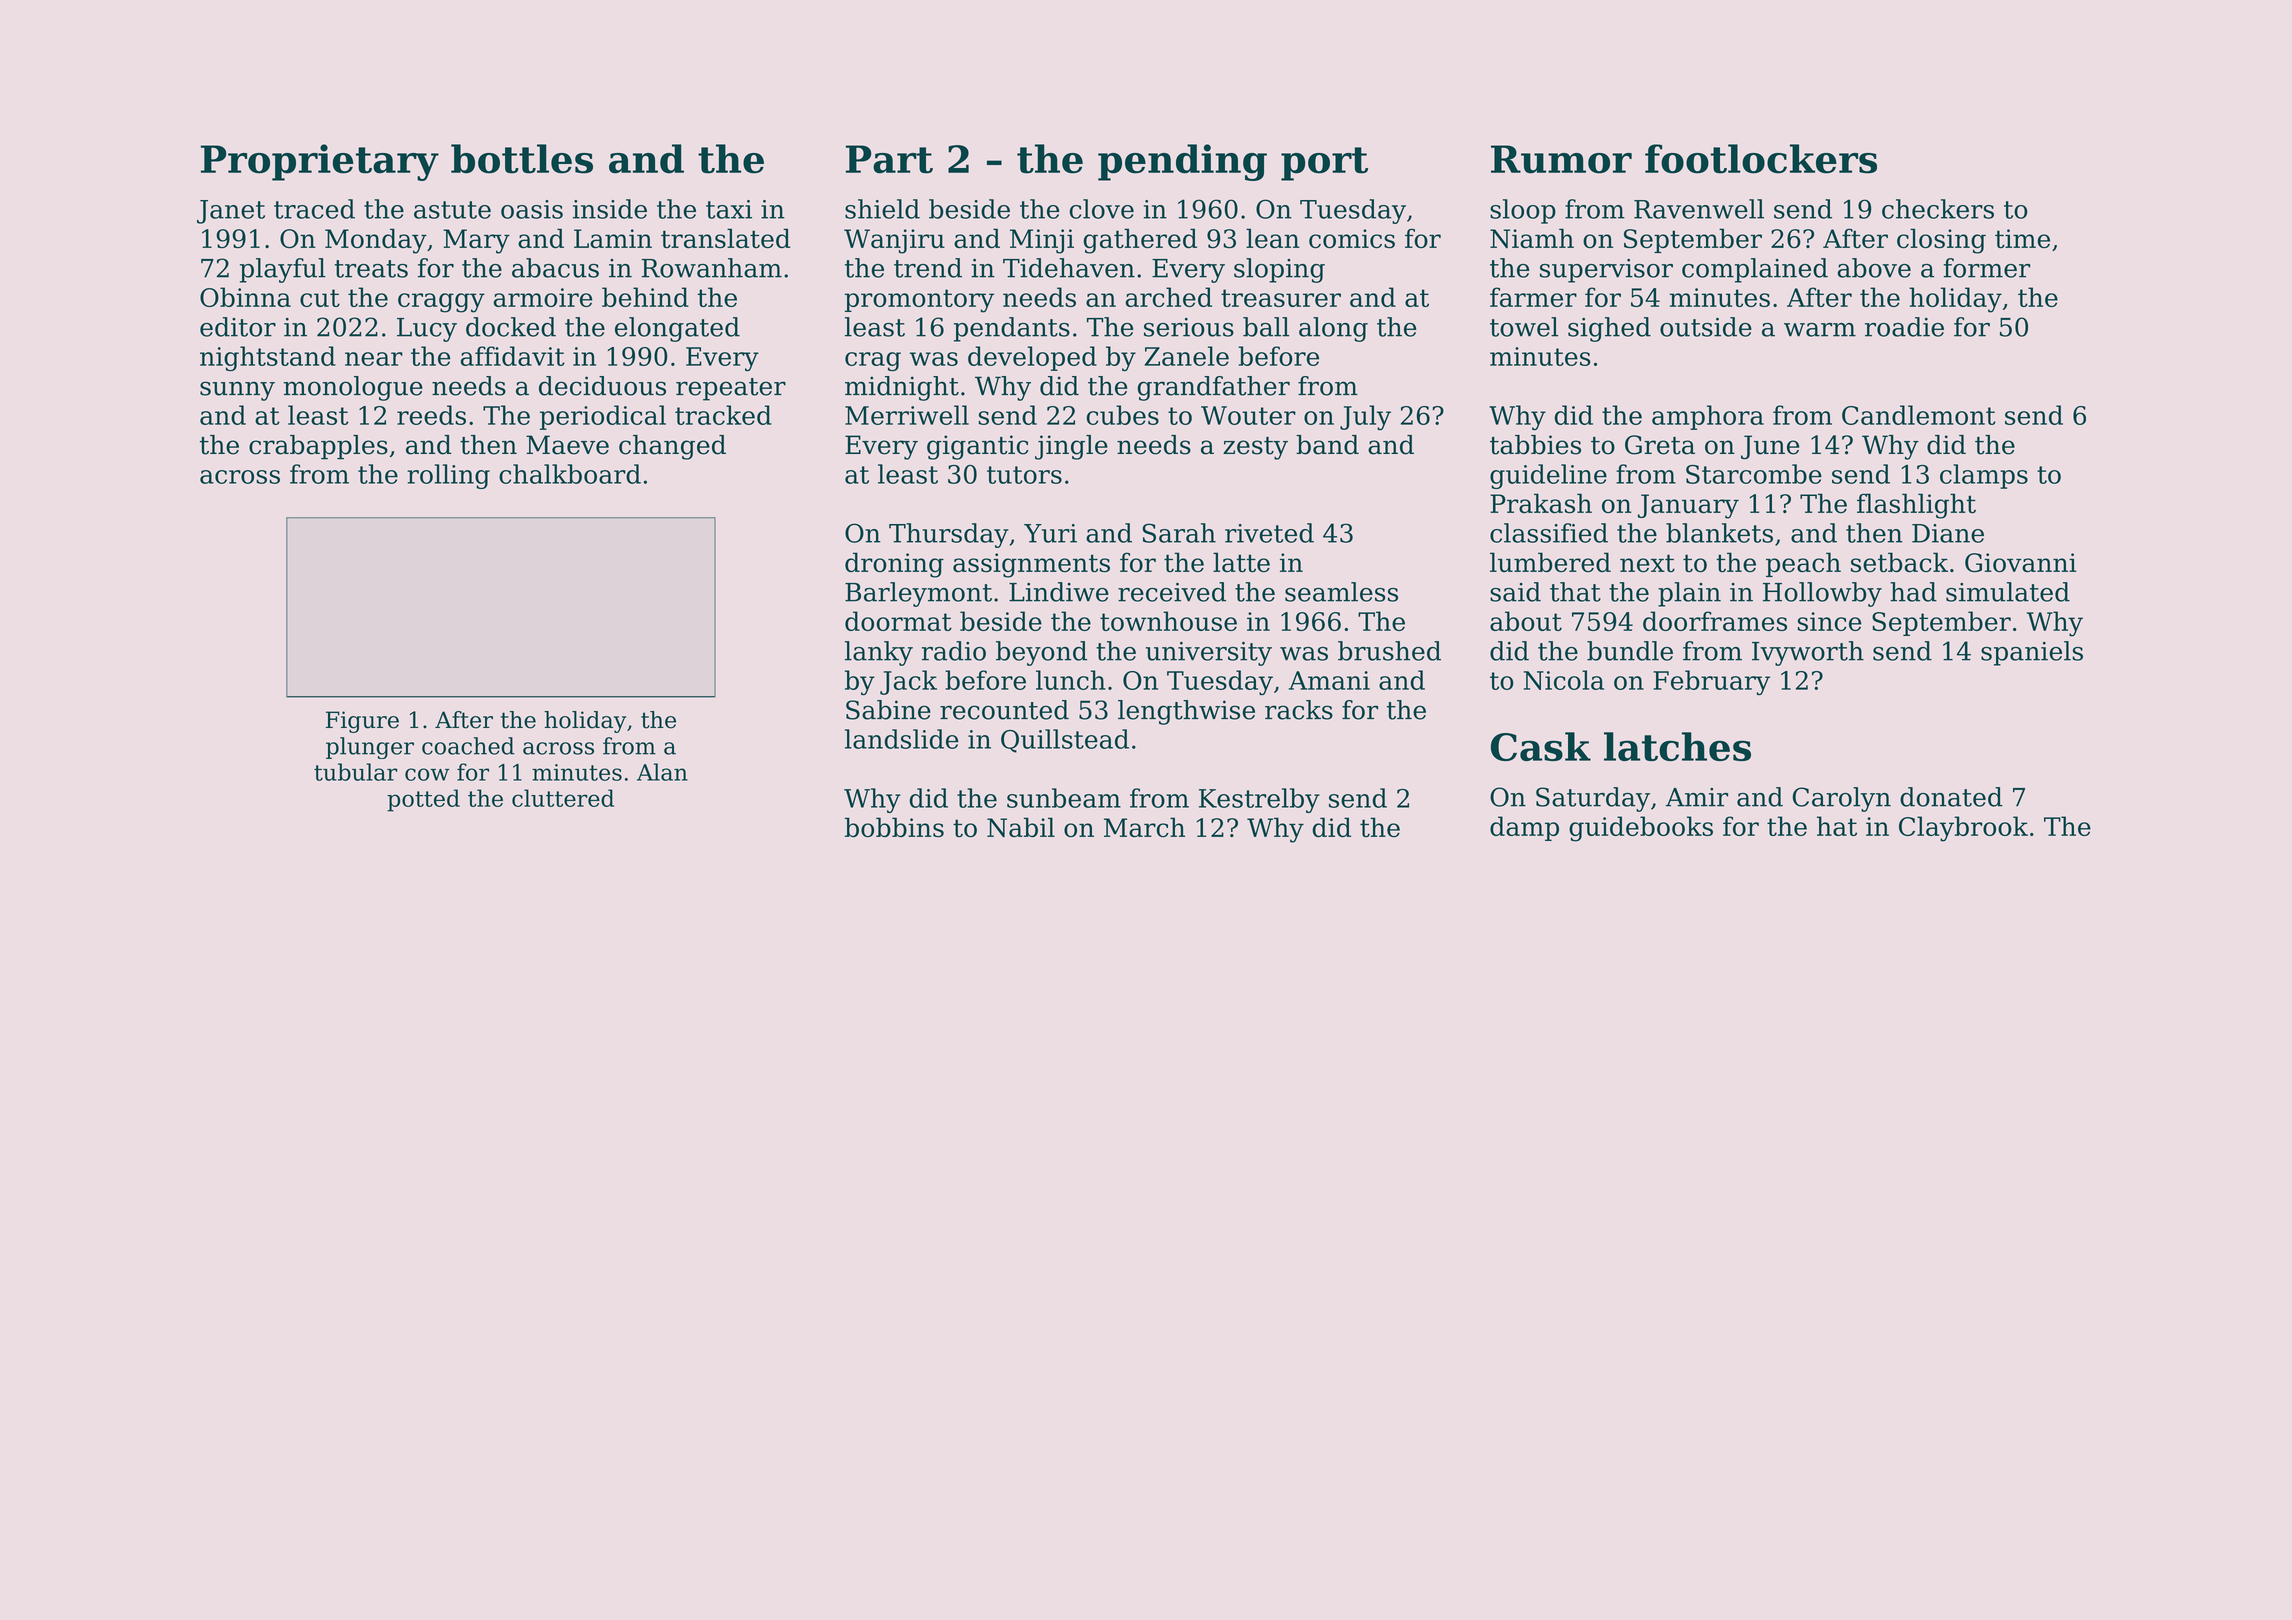 The width and height of the document is (2292, 1620). Describe the element at coordinates (1660, 445) in the document. I see `Greta` at that location.
